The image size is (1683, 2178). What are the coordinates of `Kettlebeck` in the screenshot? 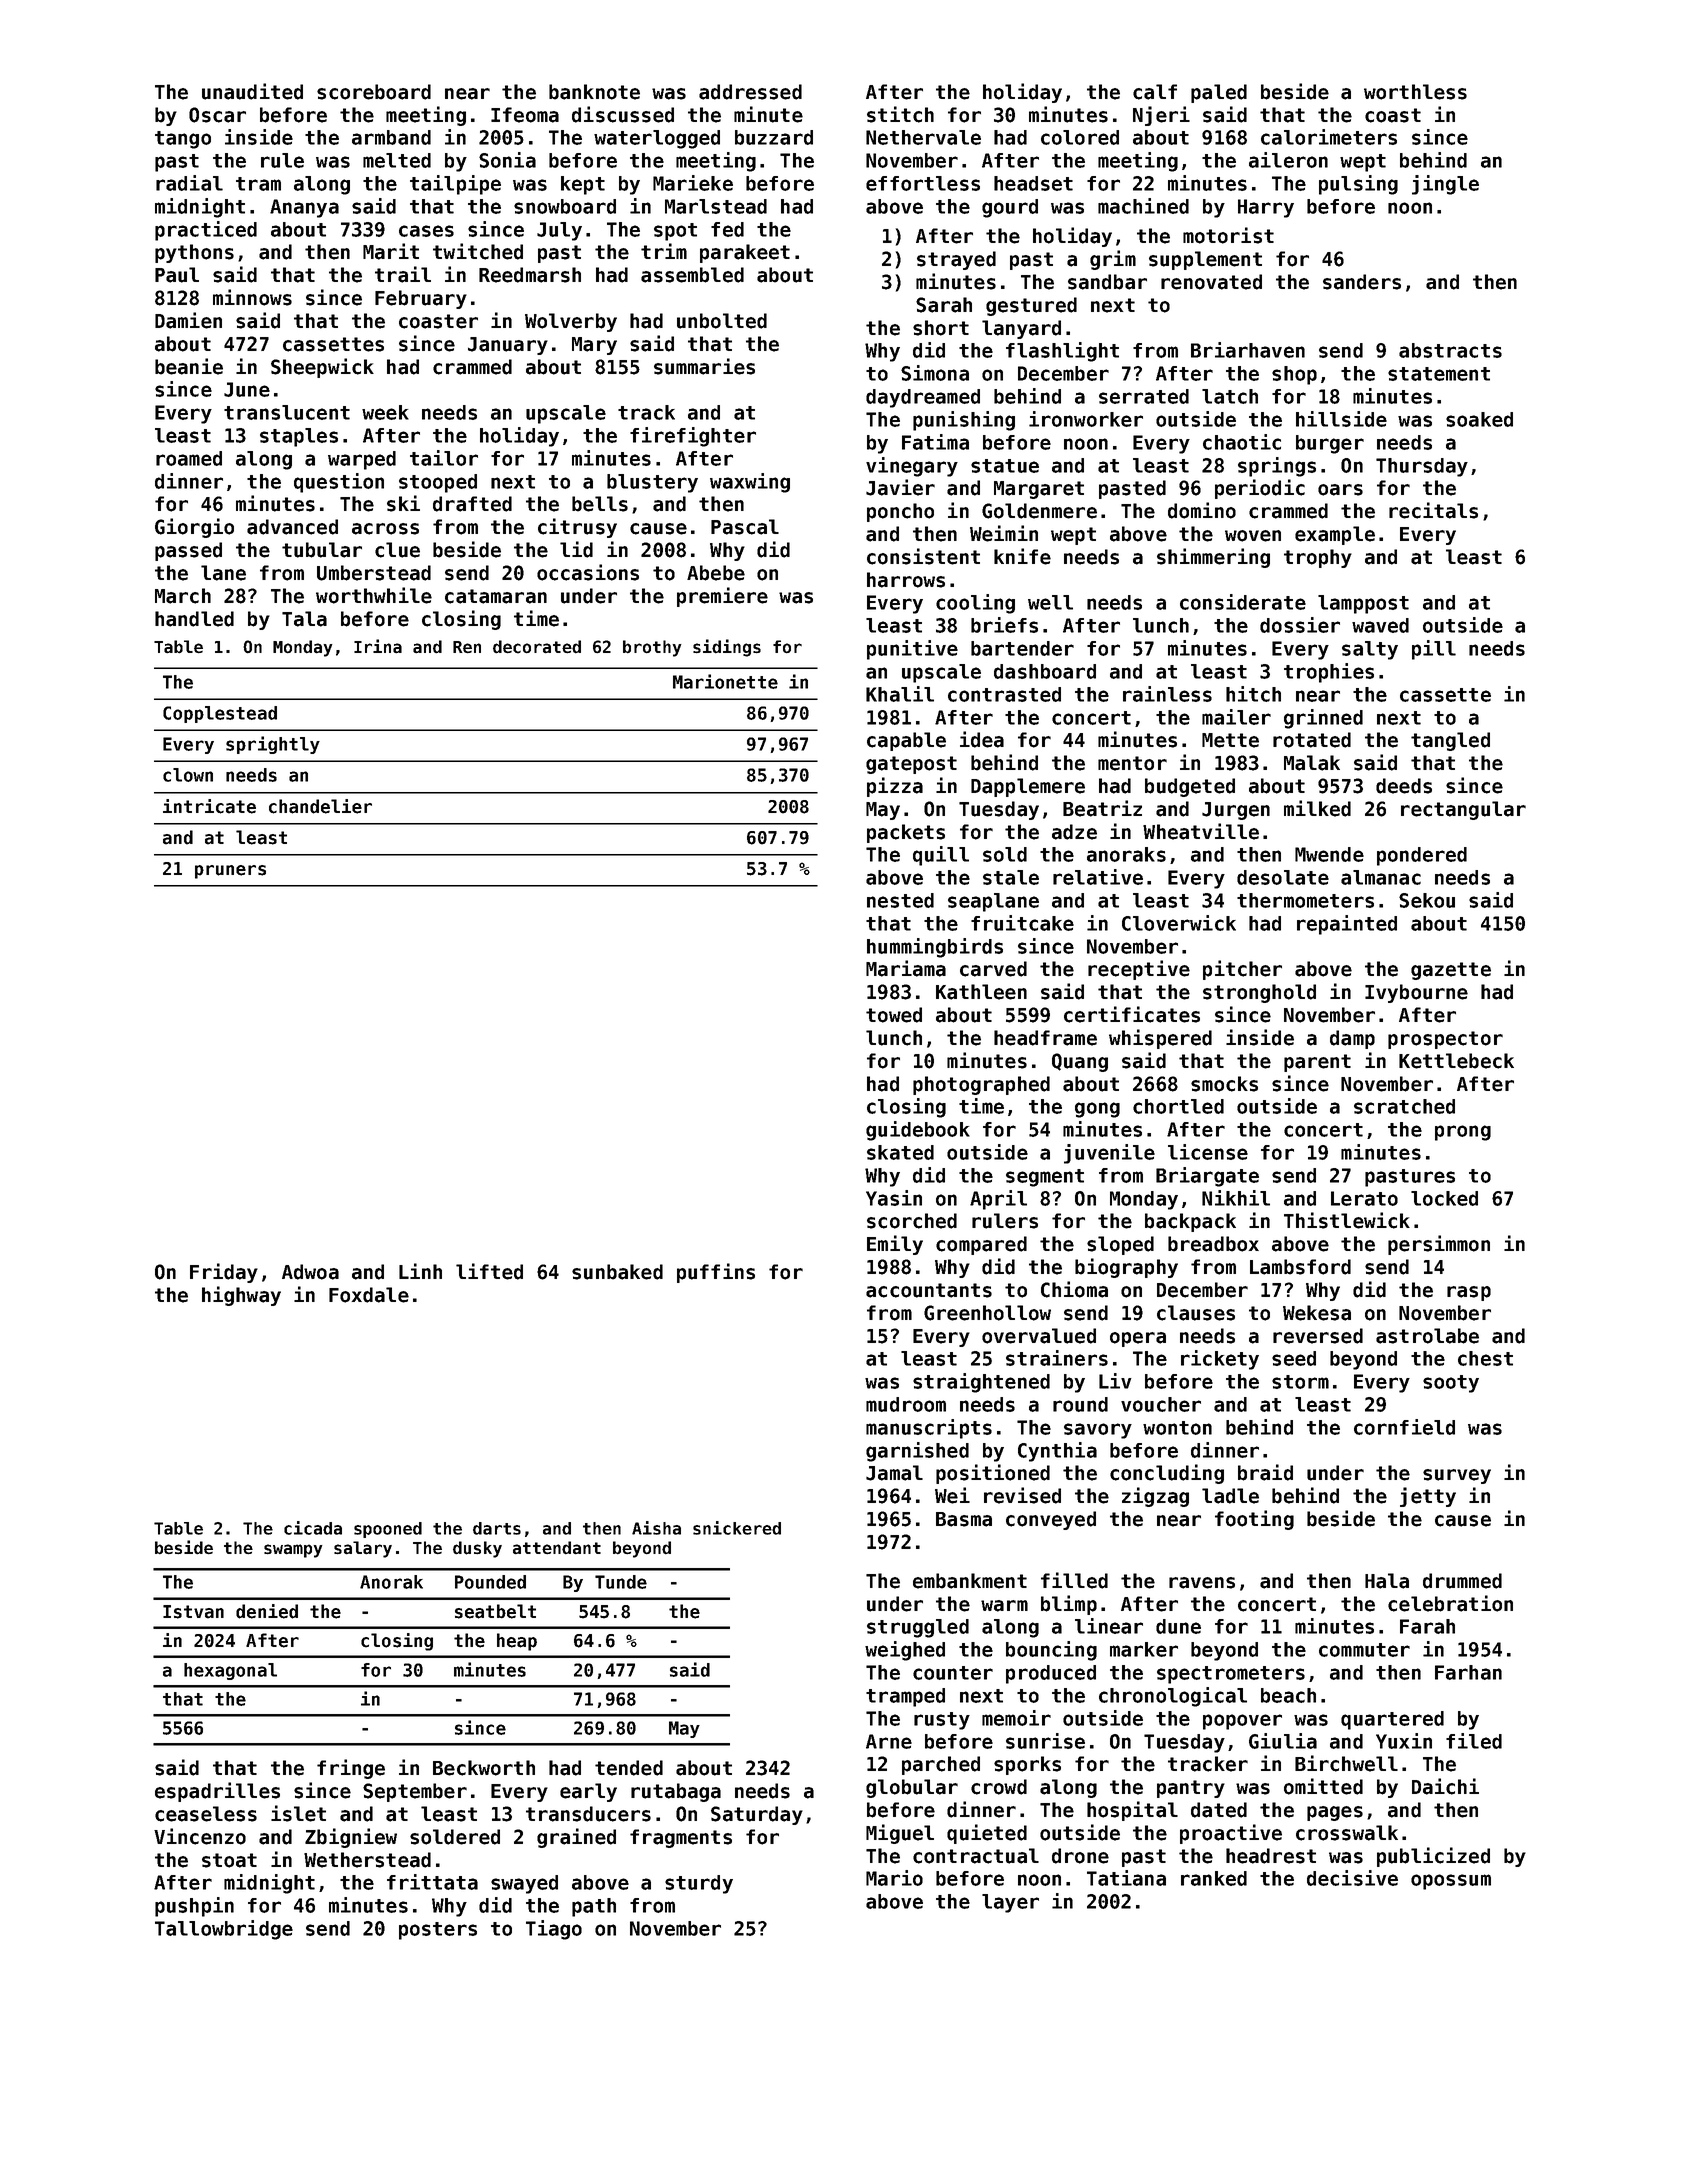 It's located at (1456, 1061).
